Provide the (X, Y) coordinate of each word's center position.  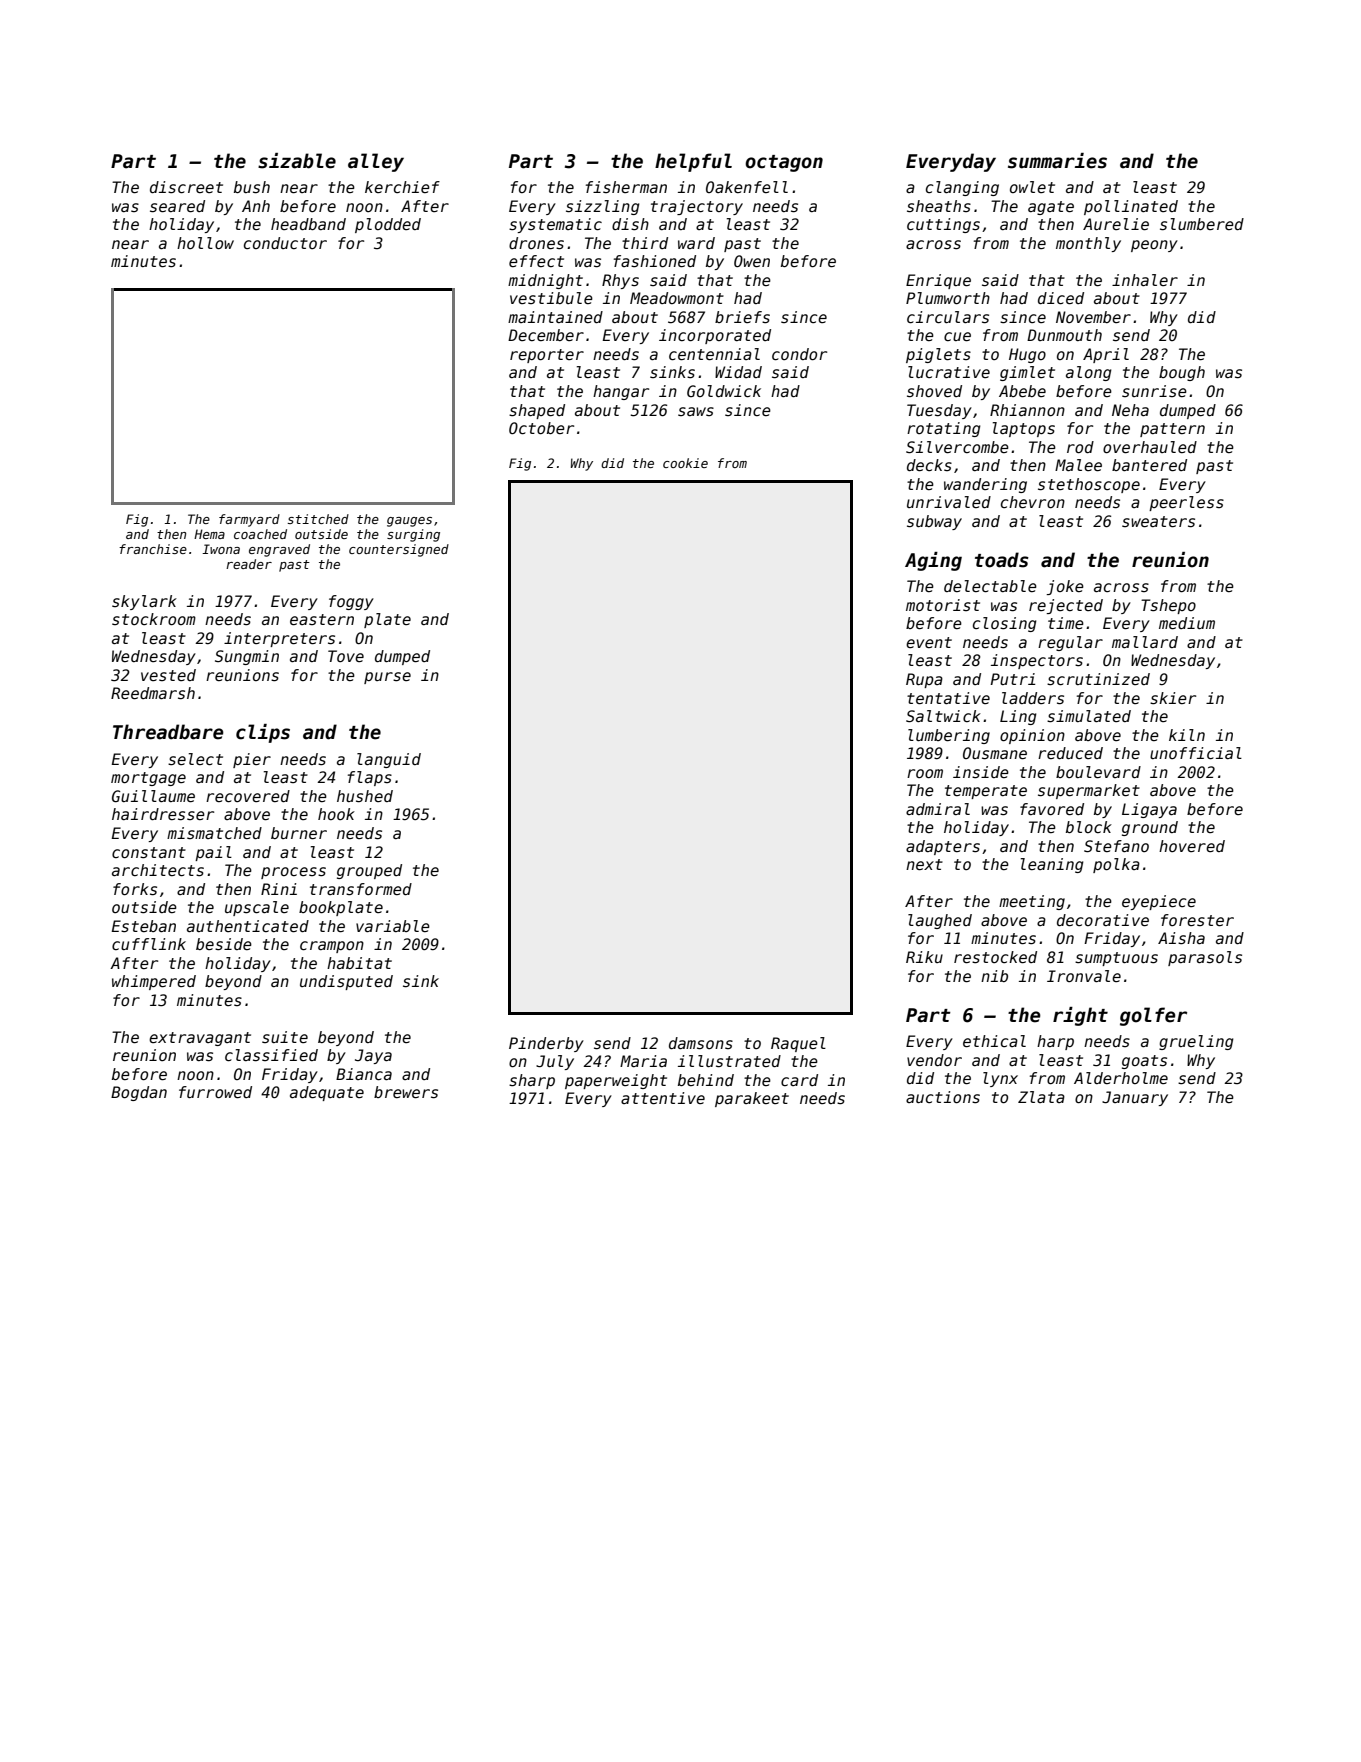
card (799, 1080)
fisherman (626, 187)
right (1080, 1016)
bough (1182, 373)
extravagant (200, 1039)
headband (308, 224)
